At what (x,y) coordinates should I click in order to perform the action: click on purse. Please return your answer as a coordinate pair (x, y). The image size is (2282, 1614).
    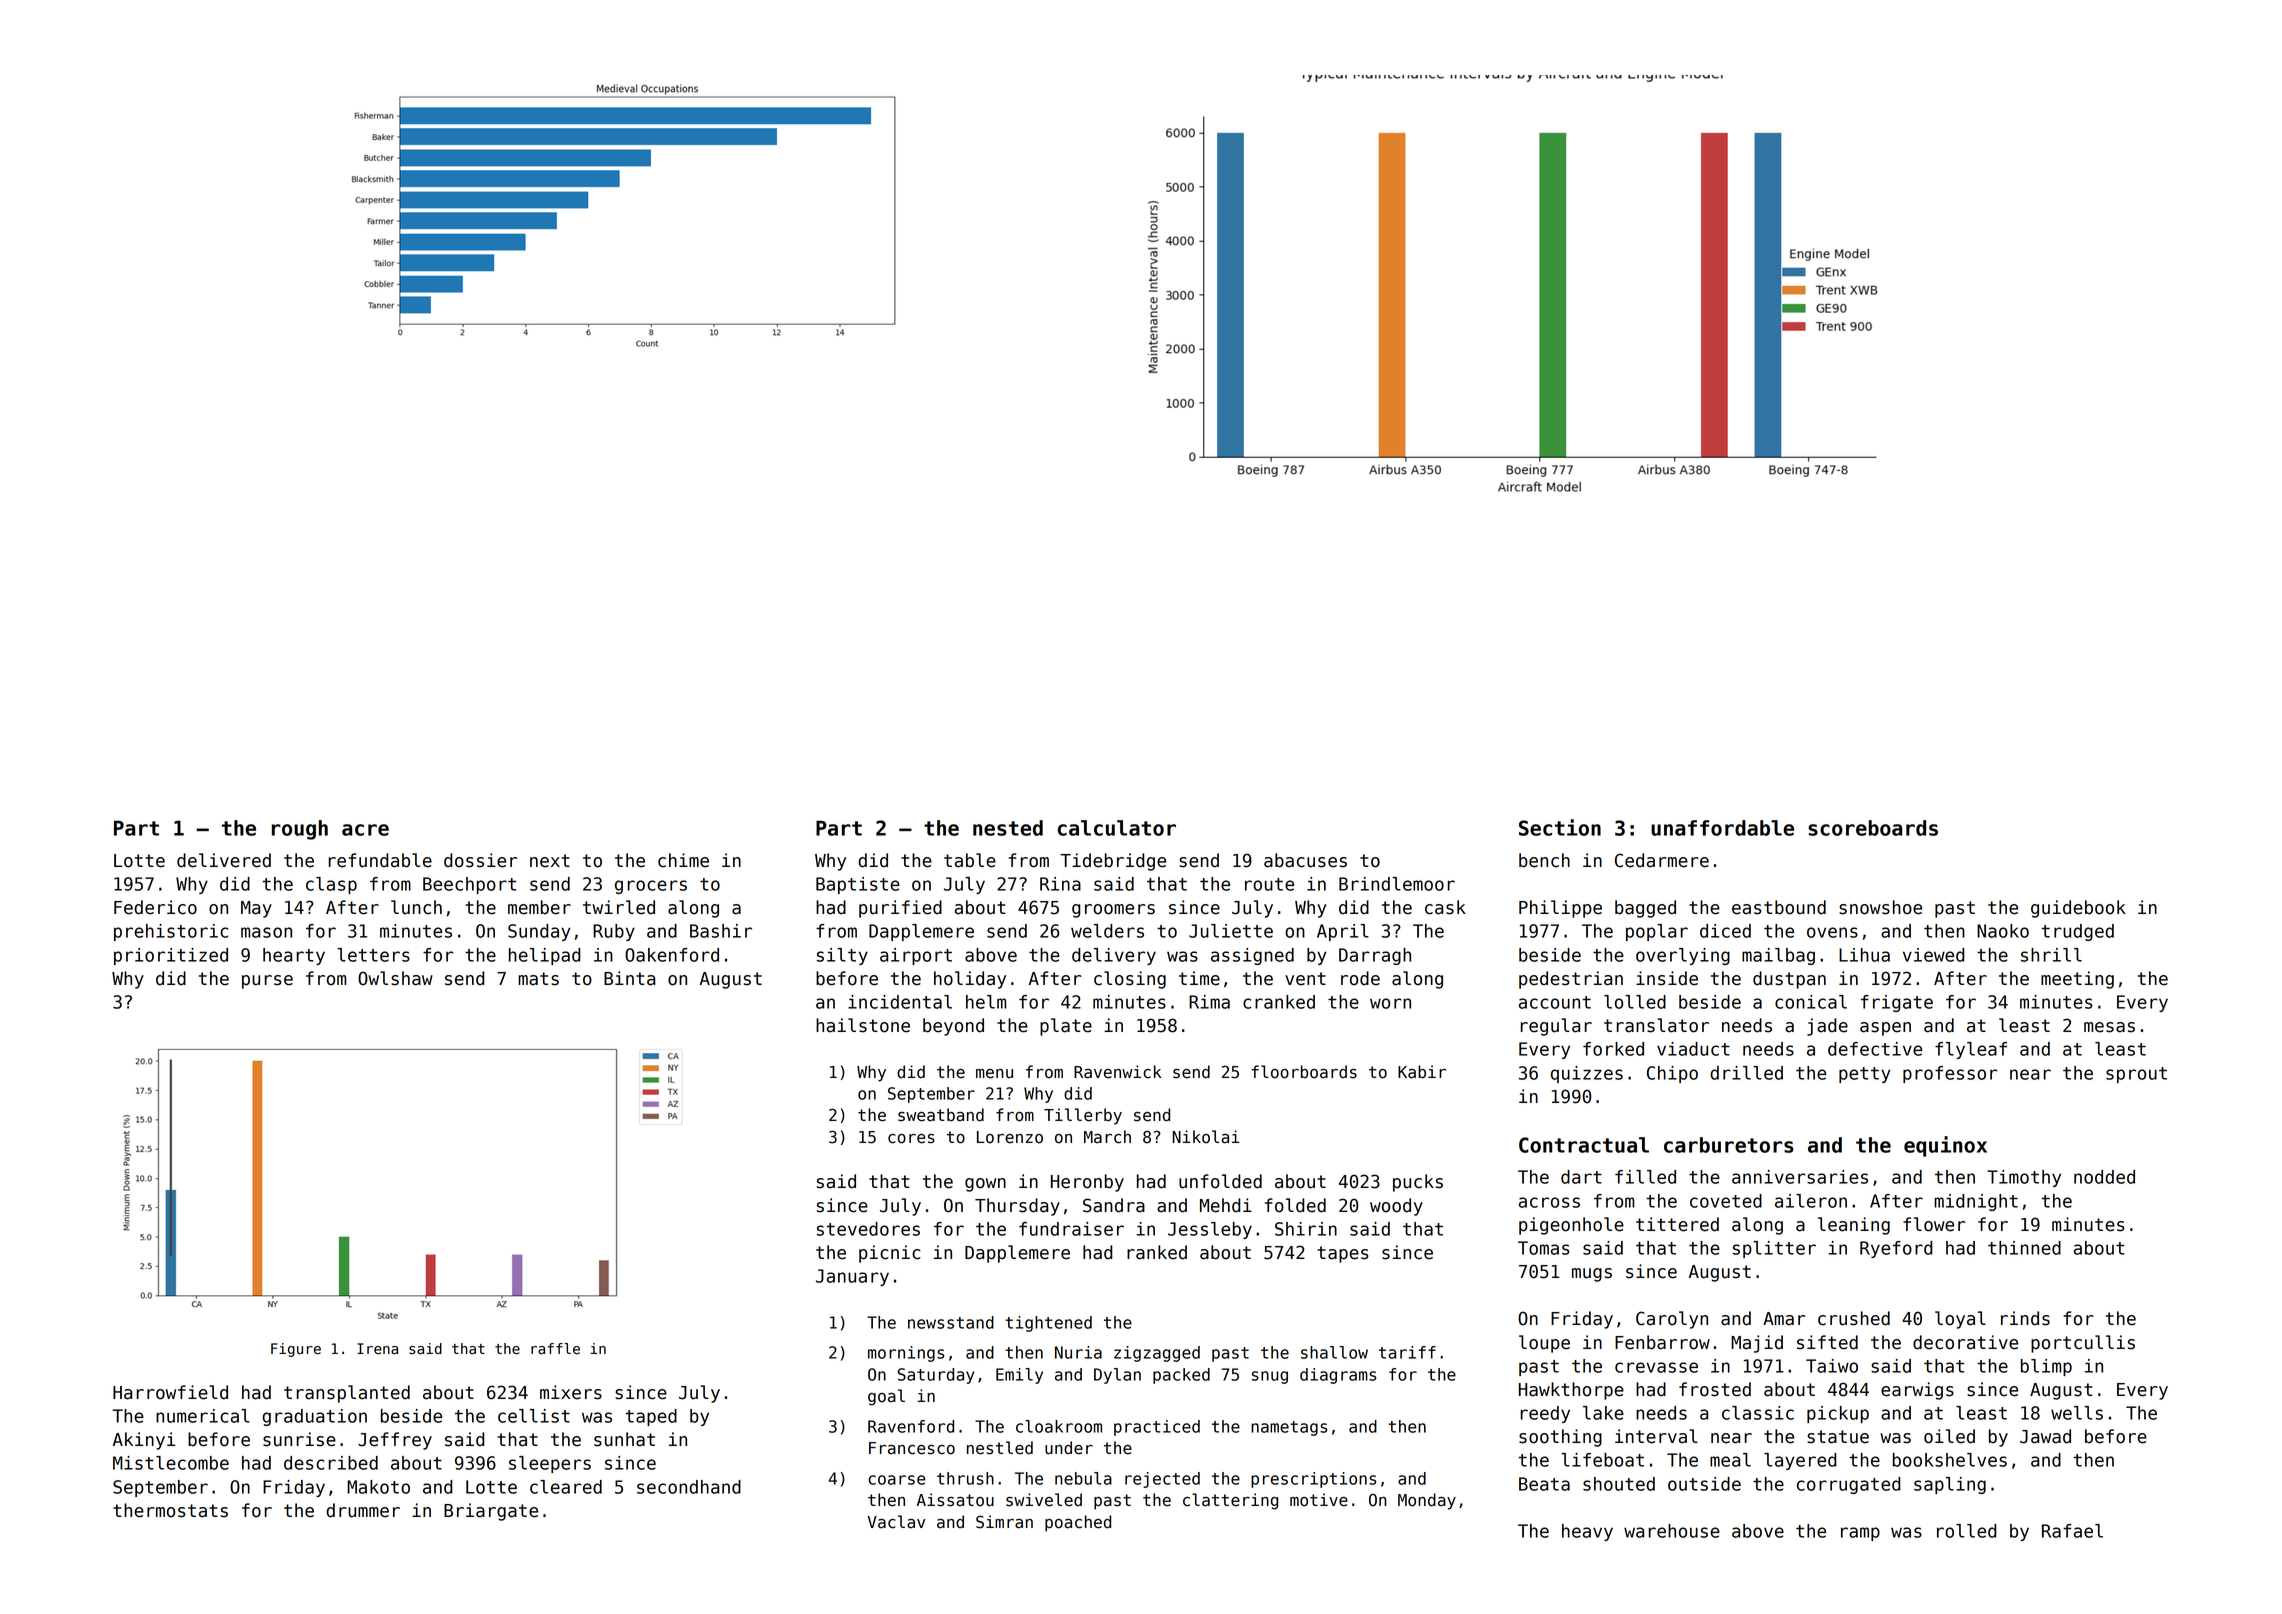
    Looking at the image, I should click on (267, 982).
